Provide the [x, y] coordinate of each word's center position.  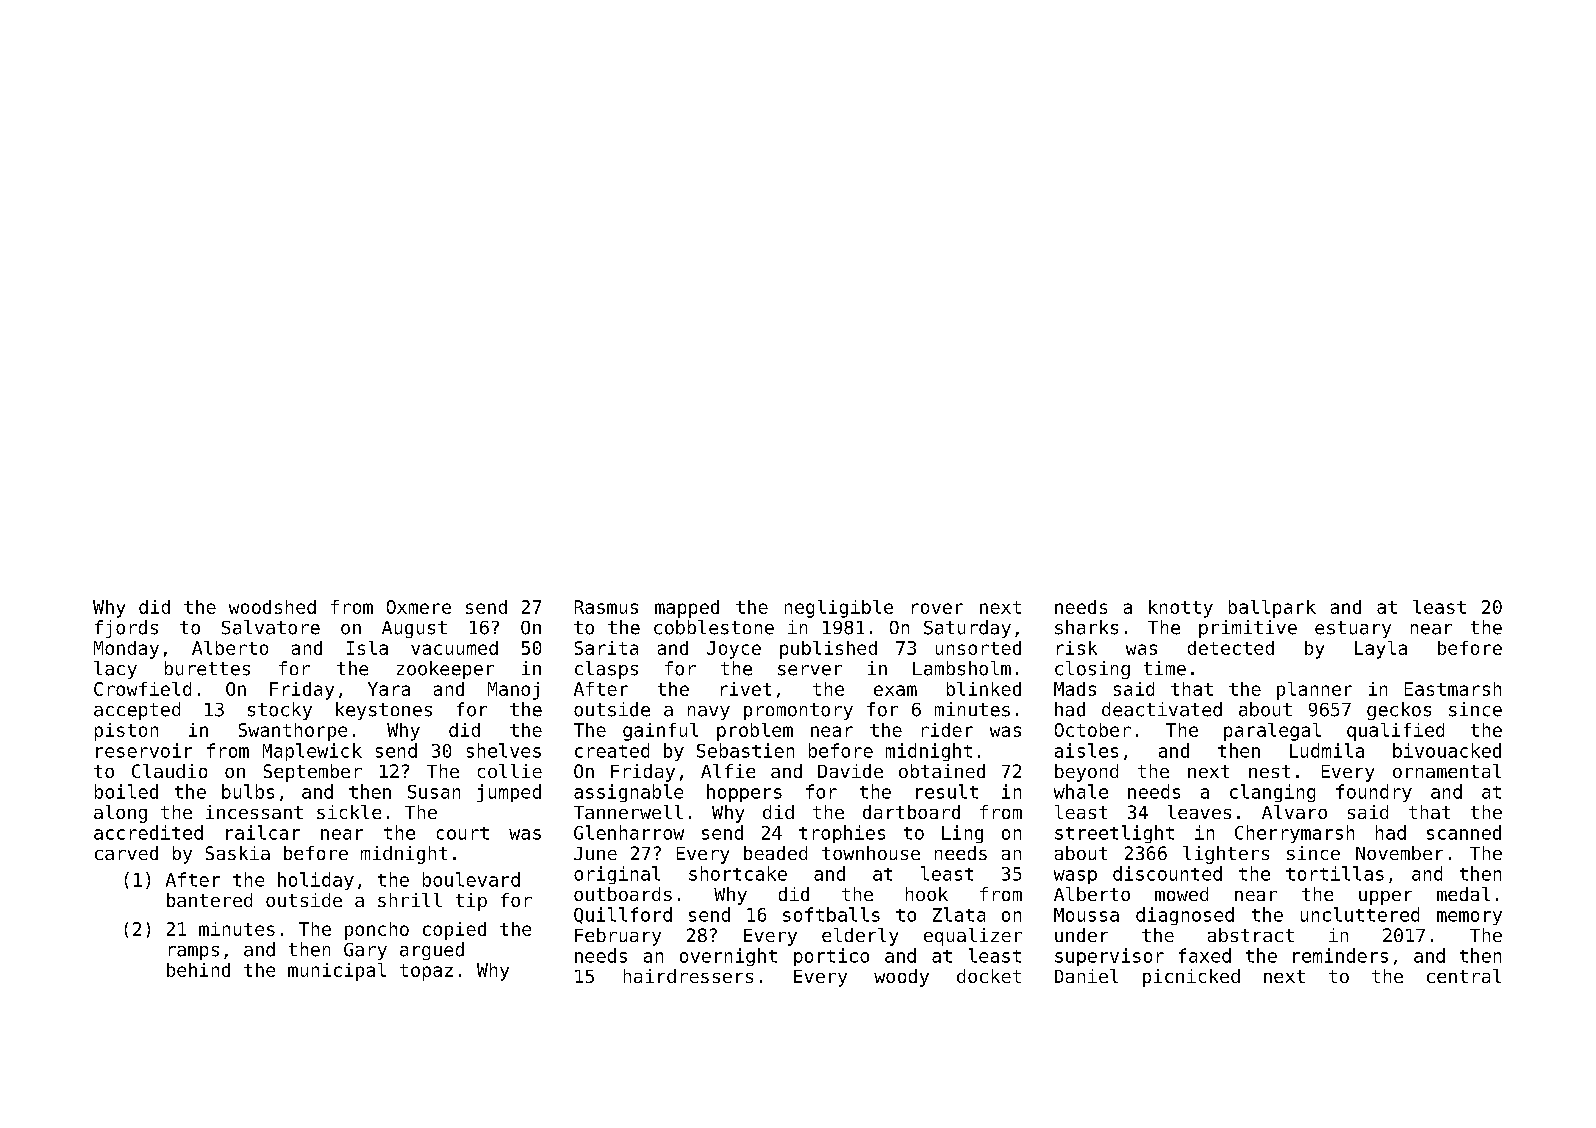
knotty [1181, 609]
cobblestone [714, 627]
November [1399, 853]
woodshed [272, 607]
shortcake [738, 873]
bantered [209, 900]
